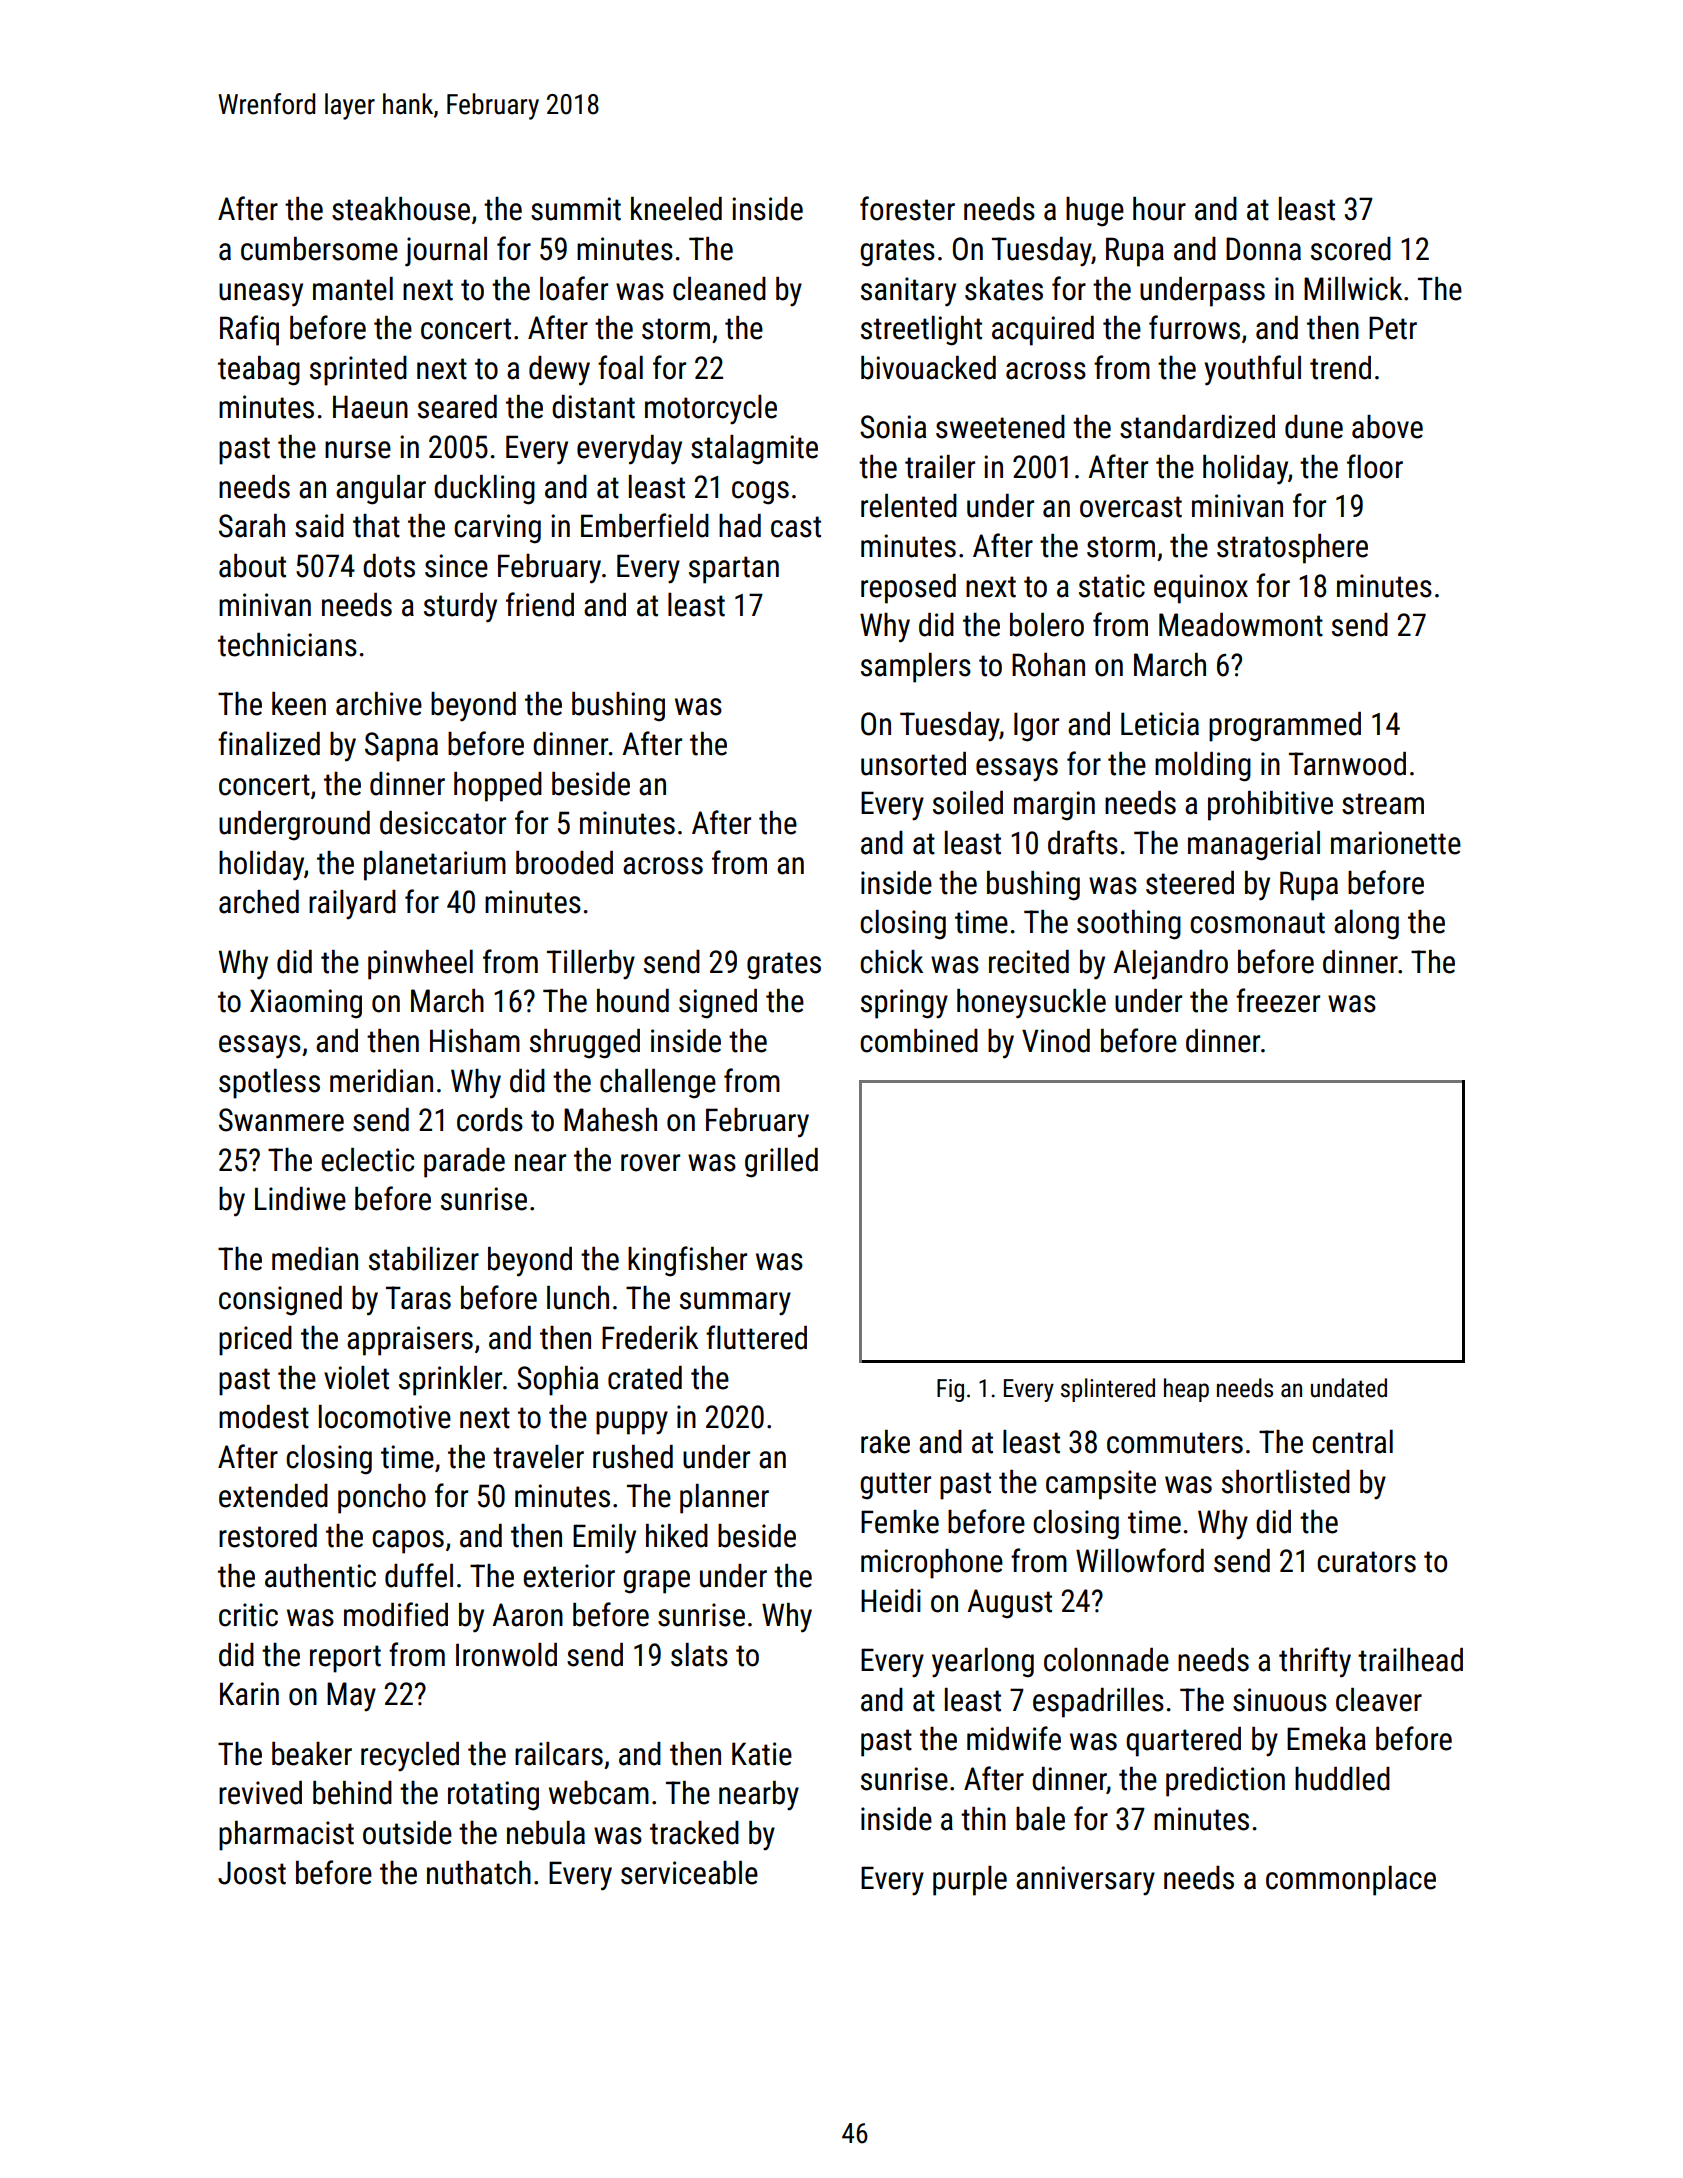 The image size is (1683, 2178). What do you see at coordinates (1352, 1442) in the screenshot?
I see `central` at bounding box center [1352, 1442].
